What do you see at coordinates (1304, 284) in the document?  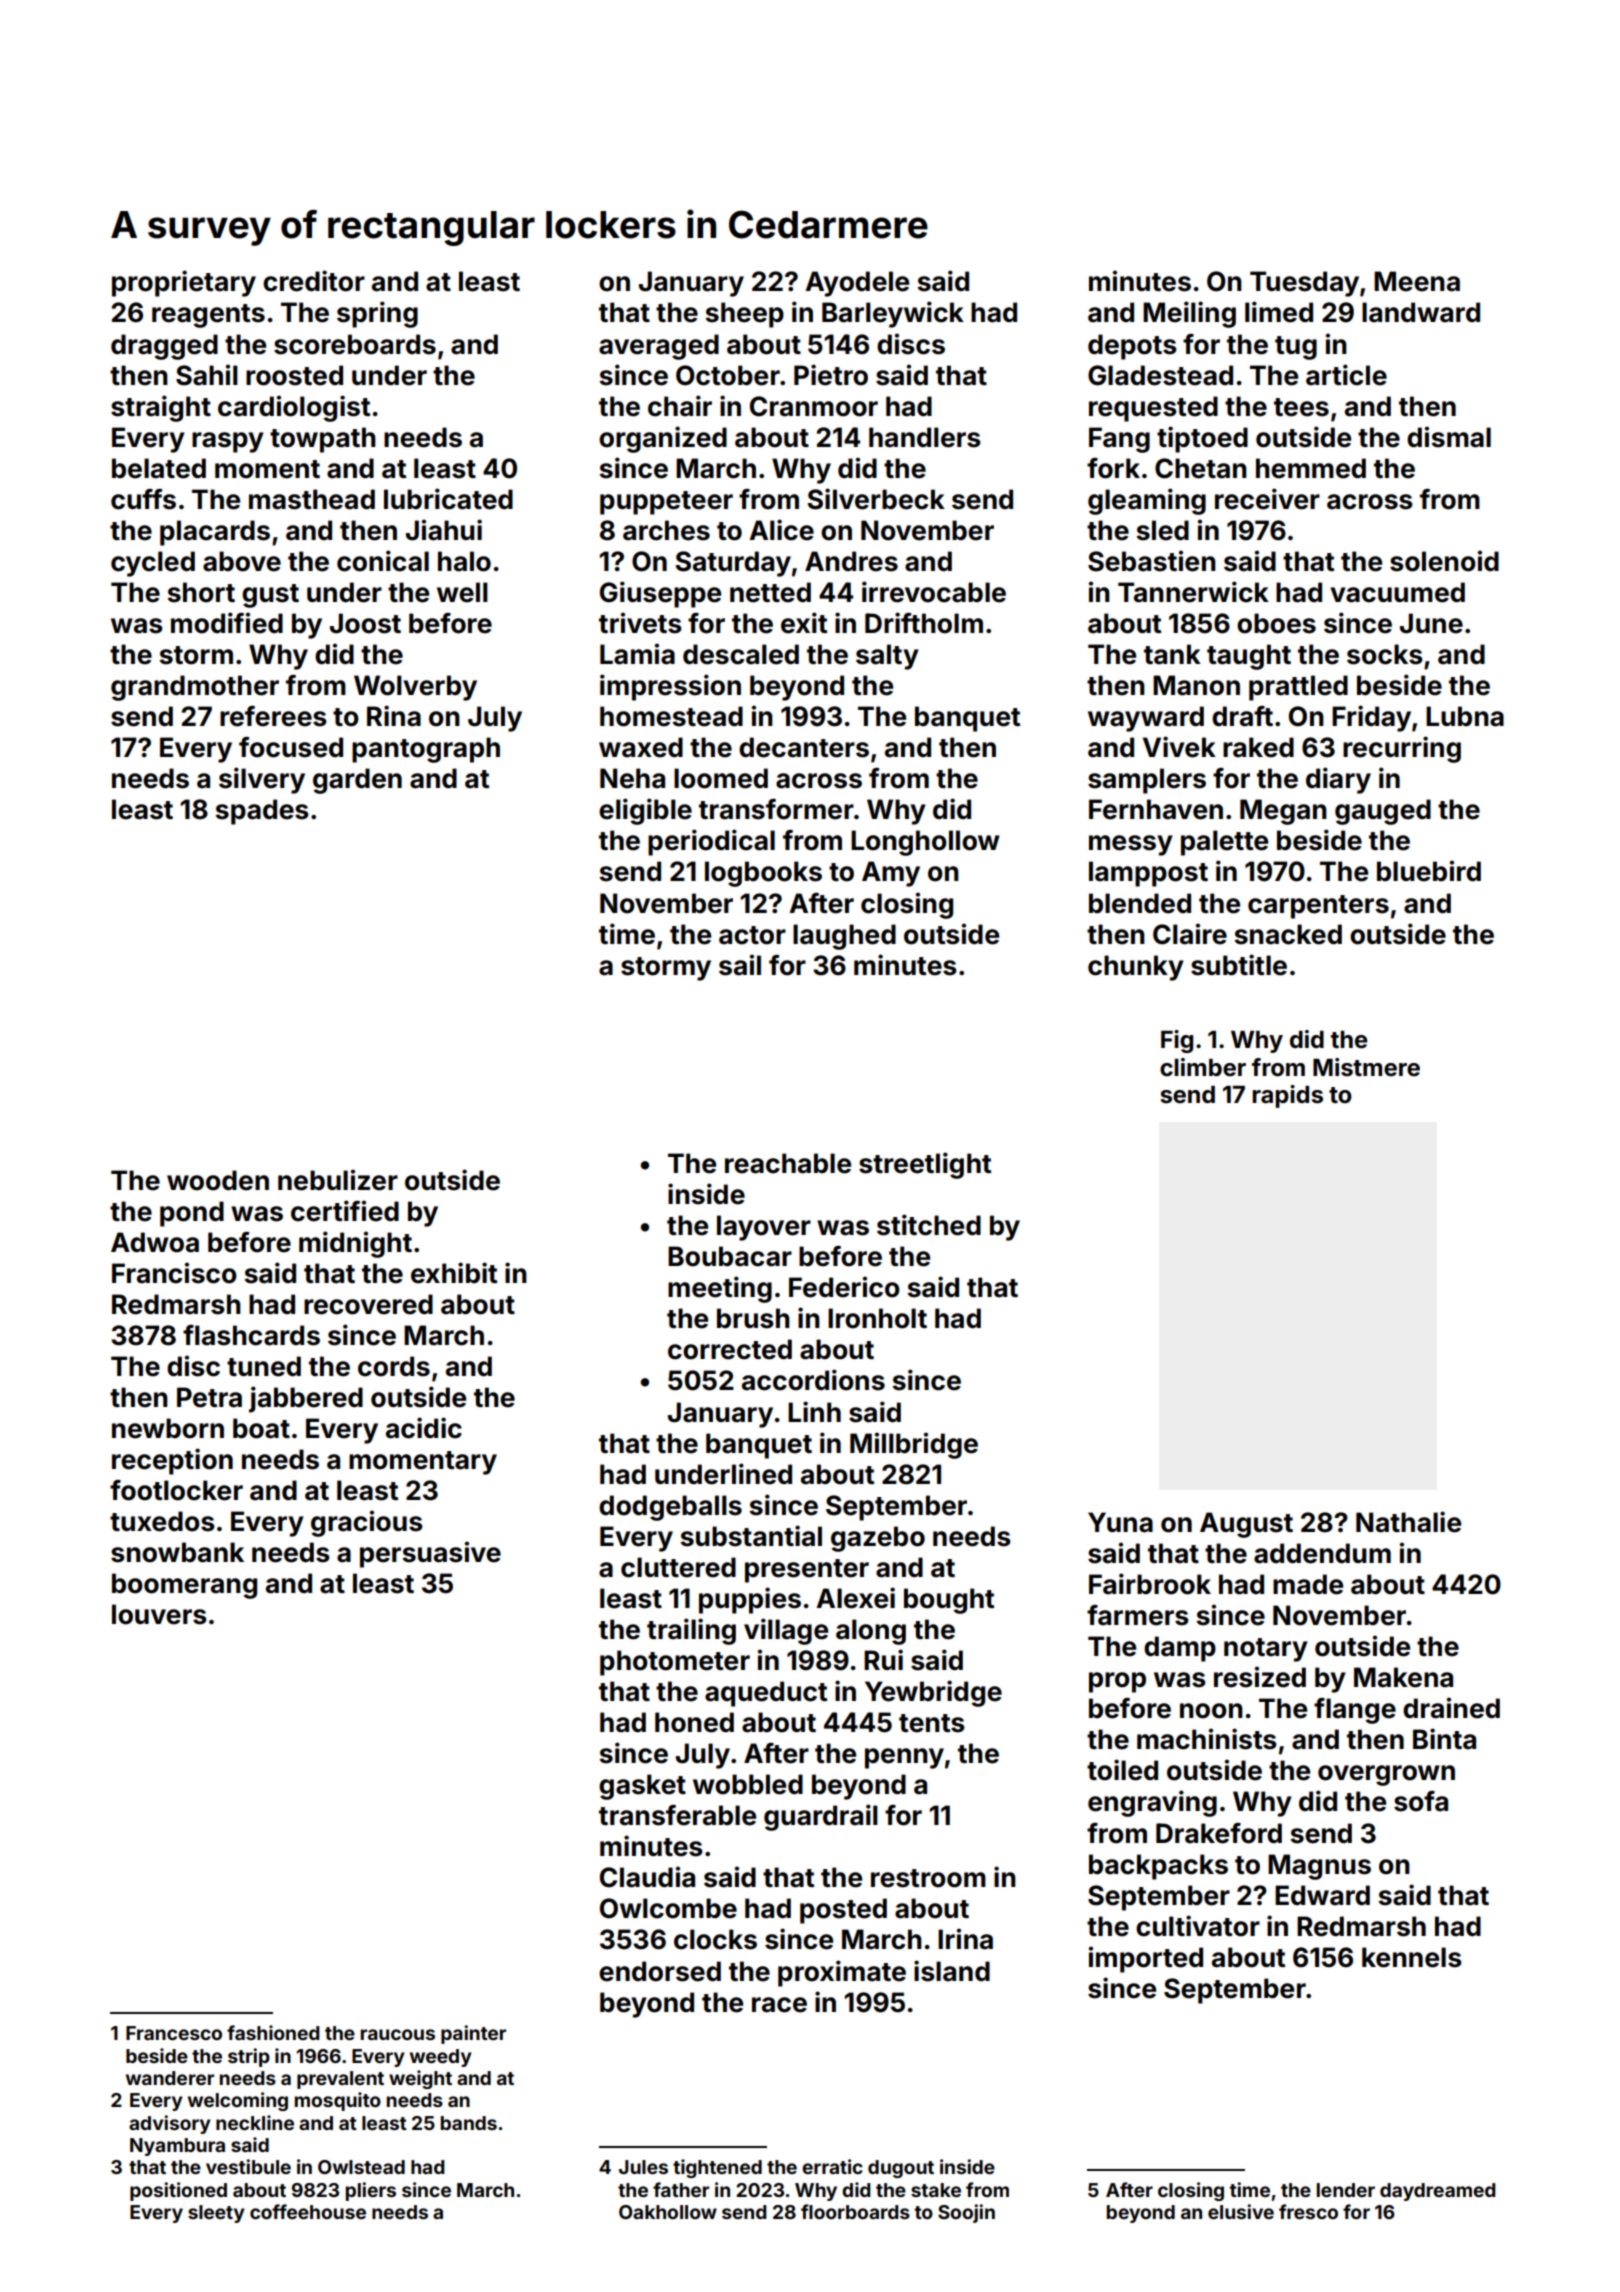 I see `Tuesday` at bounding box center [1304, 284].
